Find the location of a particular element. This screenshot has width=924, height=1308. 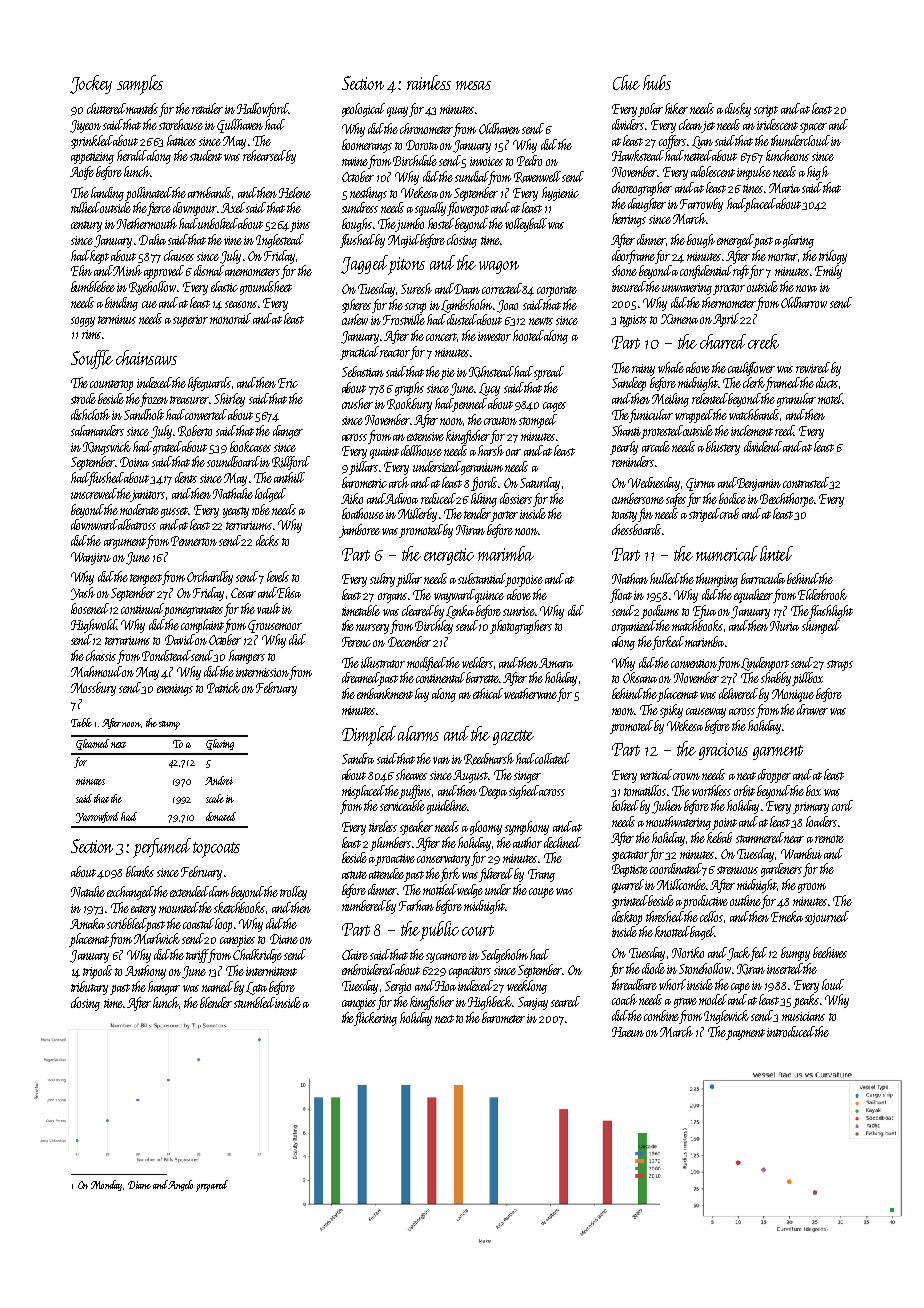

embroidered is located at coordinates (368, 969).
